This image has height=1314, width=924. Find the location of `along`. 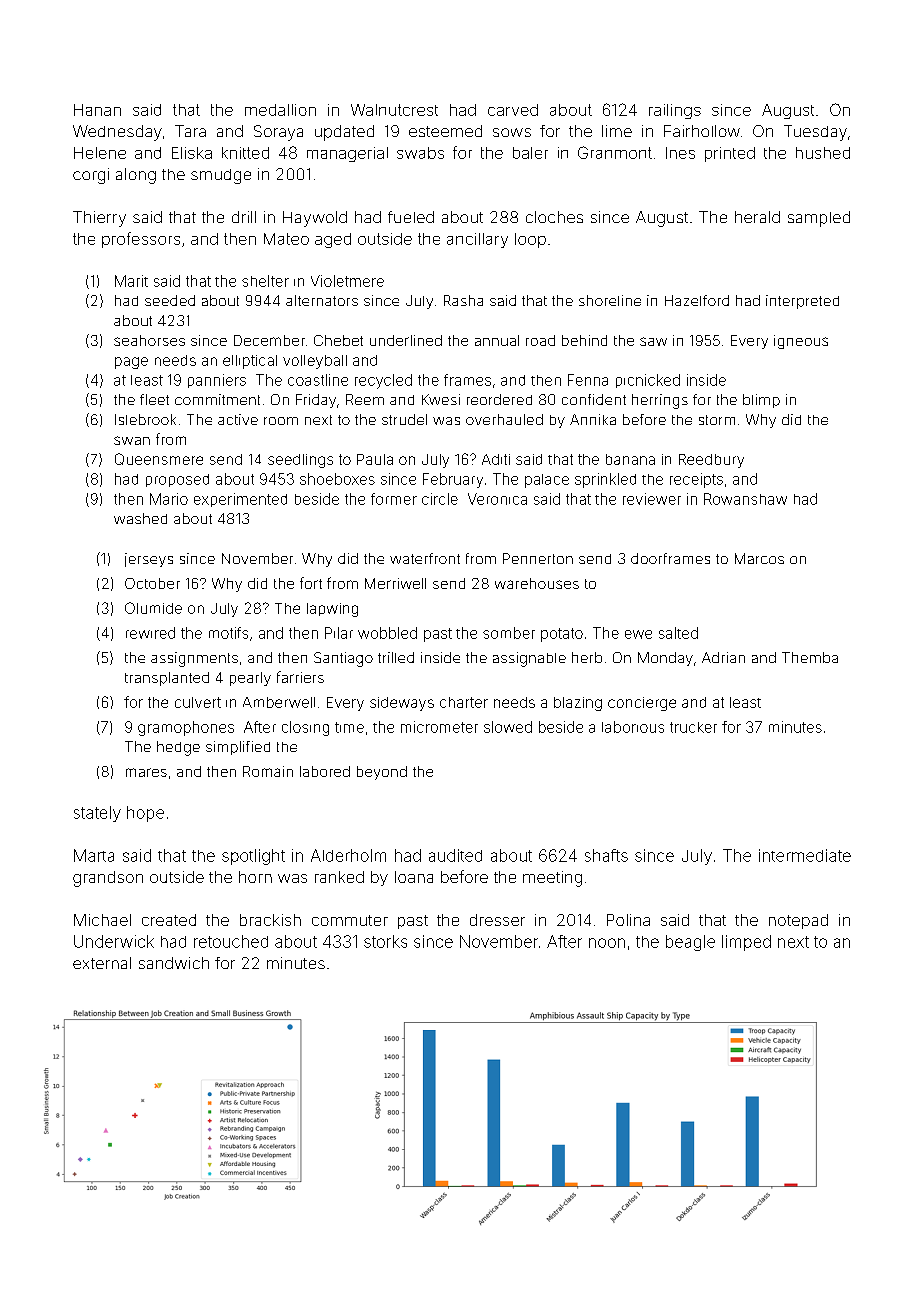

along is located at coordinates (136, 176).
